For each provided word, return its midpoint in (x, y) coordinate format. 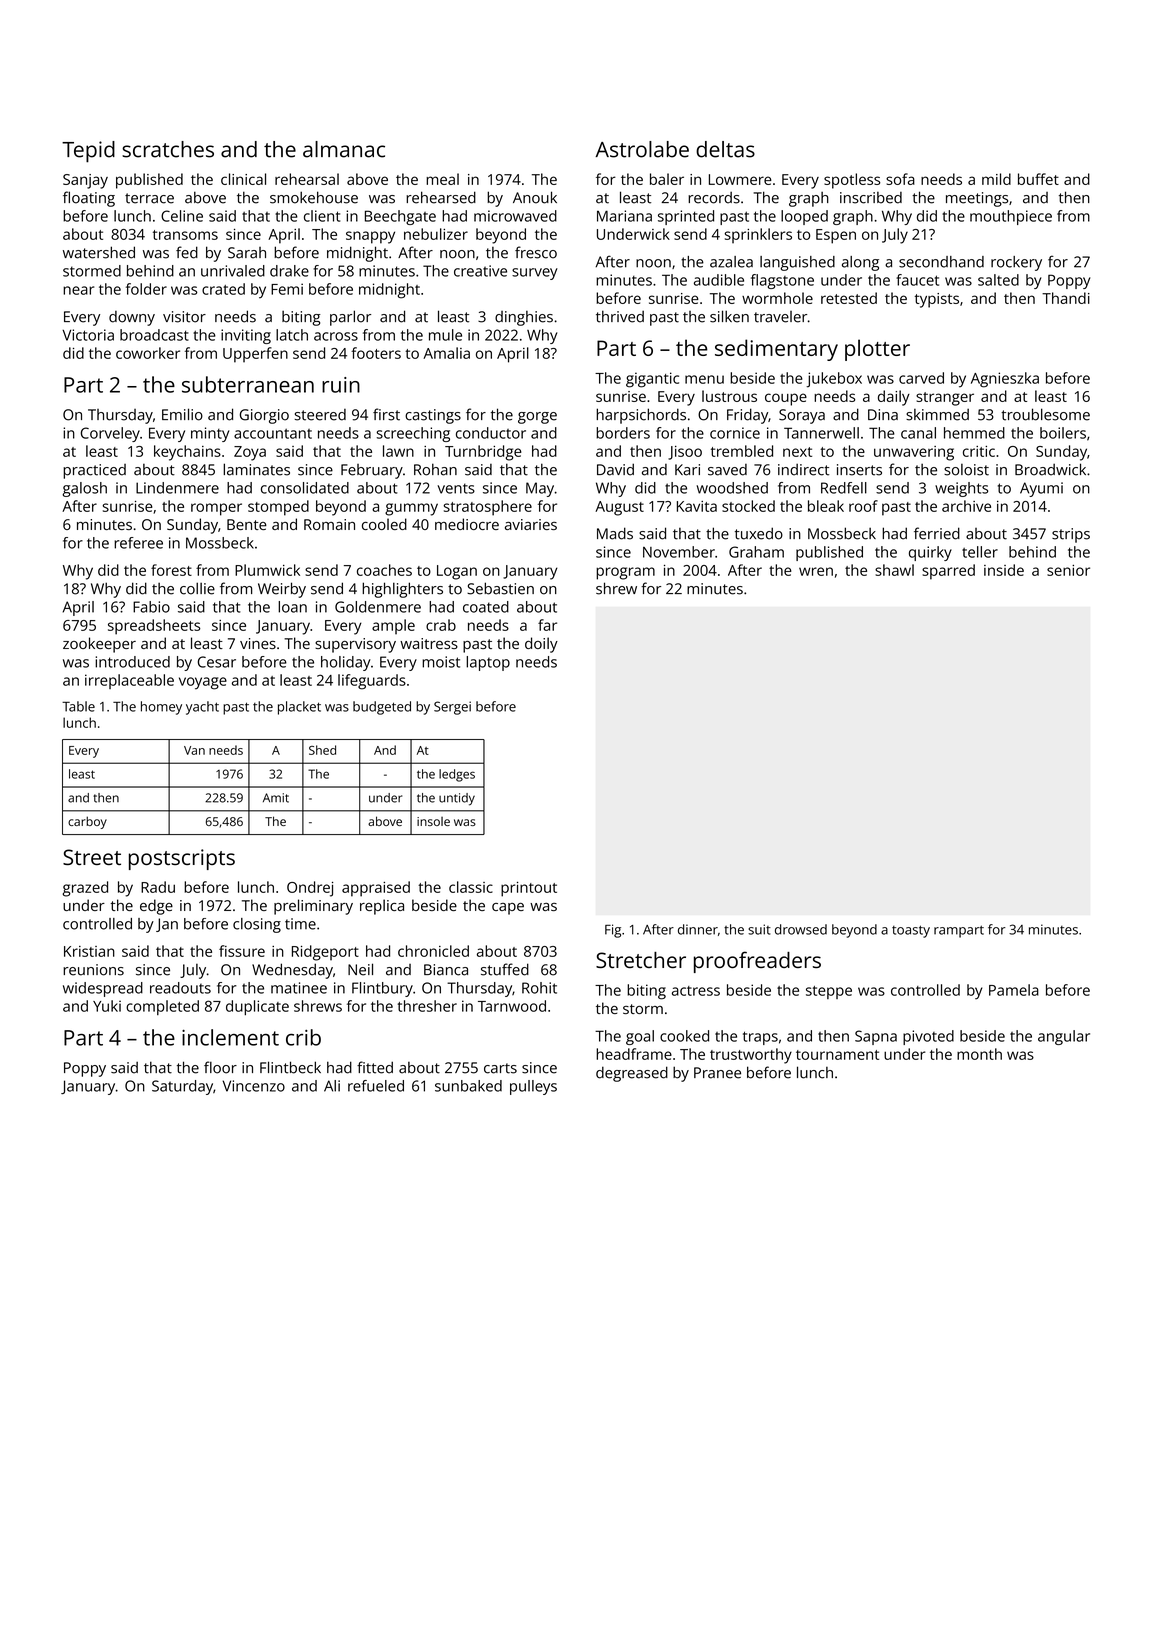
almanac (344, 149)
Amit (276, 798)
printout (529, 889)
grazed (85, 889)
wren (816, 571)
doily (541, 645)
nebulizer (436, 234)
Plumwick (267, 570)
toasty (911, 931)
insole (433, 821)
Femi (287, 289)
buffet (1038, 179)
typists (937, 300)
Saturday (182, 1087)
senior (1068, 570)
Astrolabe (642, 149)
